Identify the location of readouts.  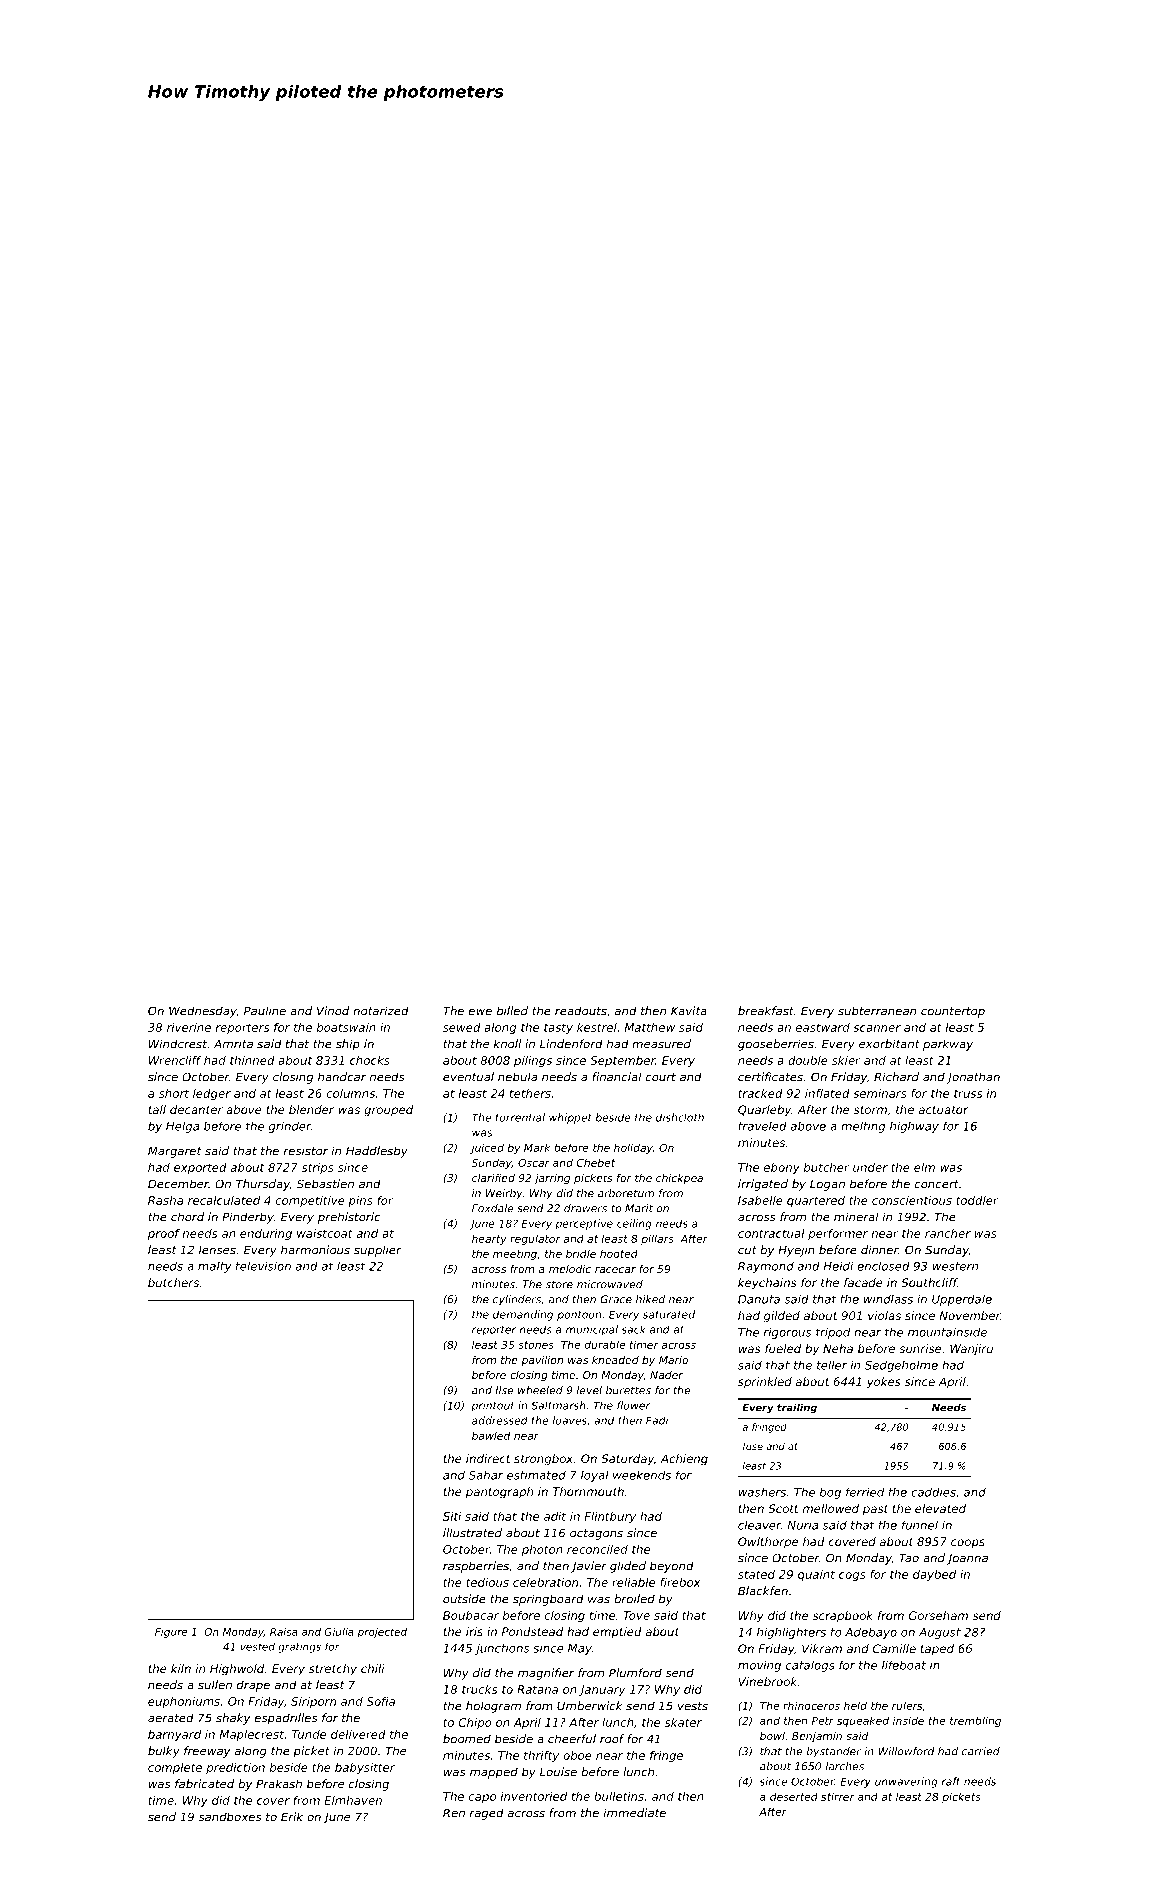
(581, 1011).
